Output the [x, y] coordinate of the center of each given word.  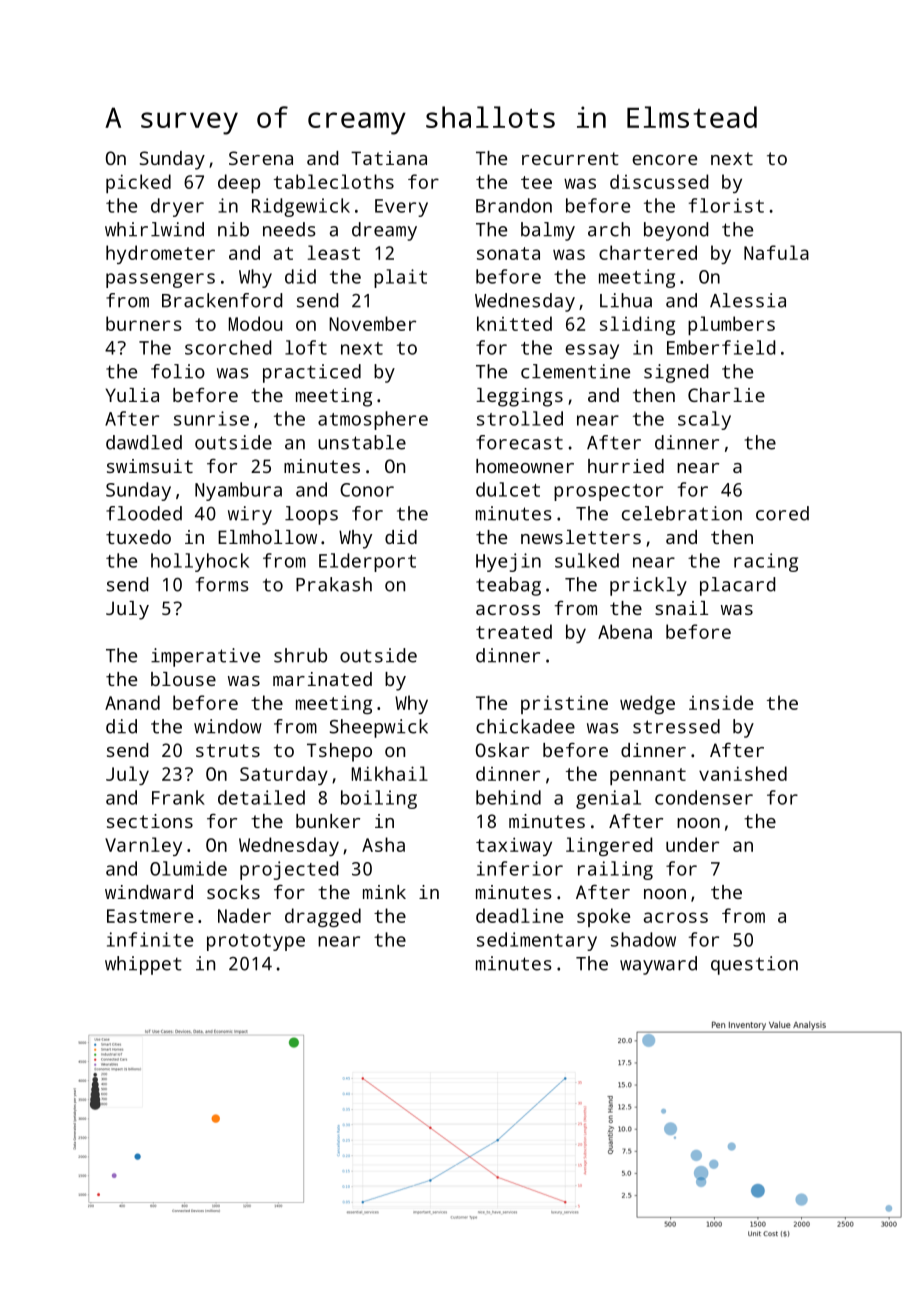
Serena [261, 158]
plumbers [731, 325]
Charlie [726, 395]
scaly [704, 420]
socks [233, 892]
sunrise [211, 418]
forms [222, 584]
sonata [508, 253]
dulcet [508, 489]
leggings [519, 397]
